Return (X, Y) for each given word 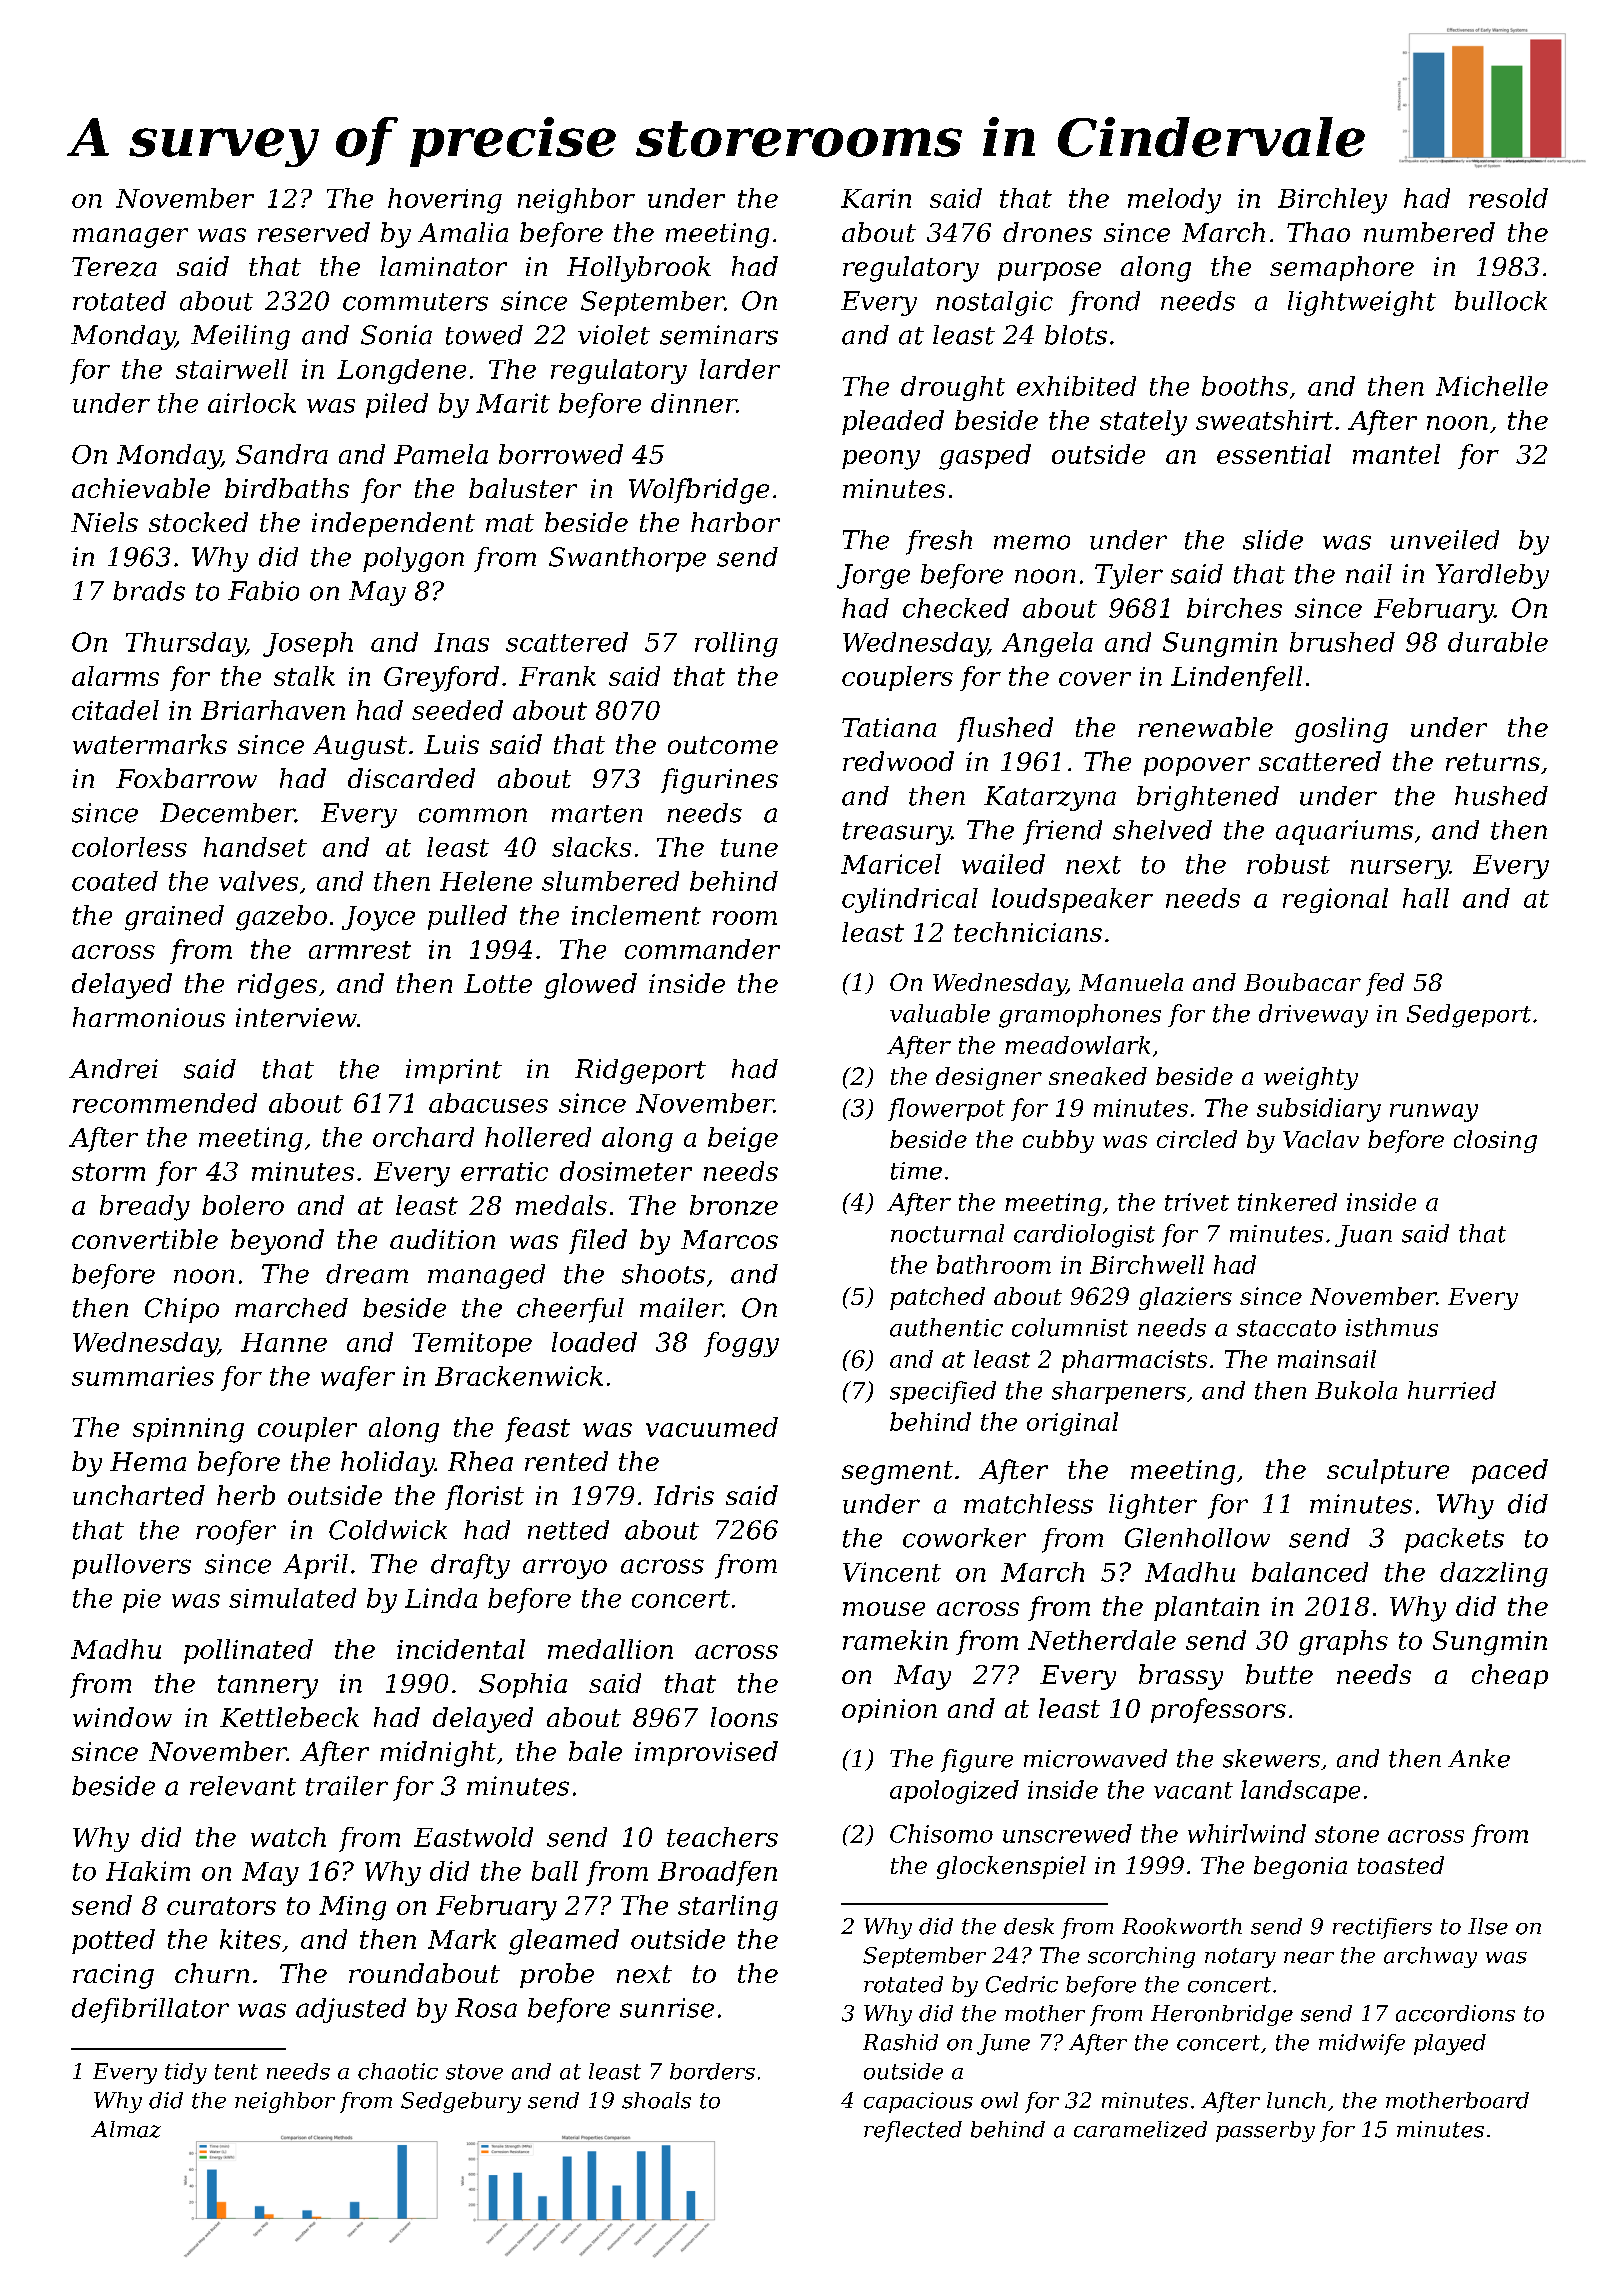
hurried (1452, 1390)
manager (130, 238)
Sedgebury (461, 2102)
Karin (876, 198)
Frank (557, 676)
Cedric (1022, 1984)
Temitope (472, 1344)
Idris (684, 1495)
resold (1508, 198)
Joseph (308, 644)
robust (1288, 864)
